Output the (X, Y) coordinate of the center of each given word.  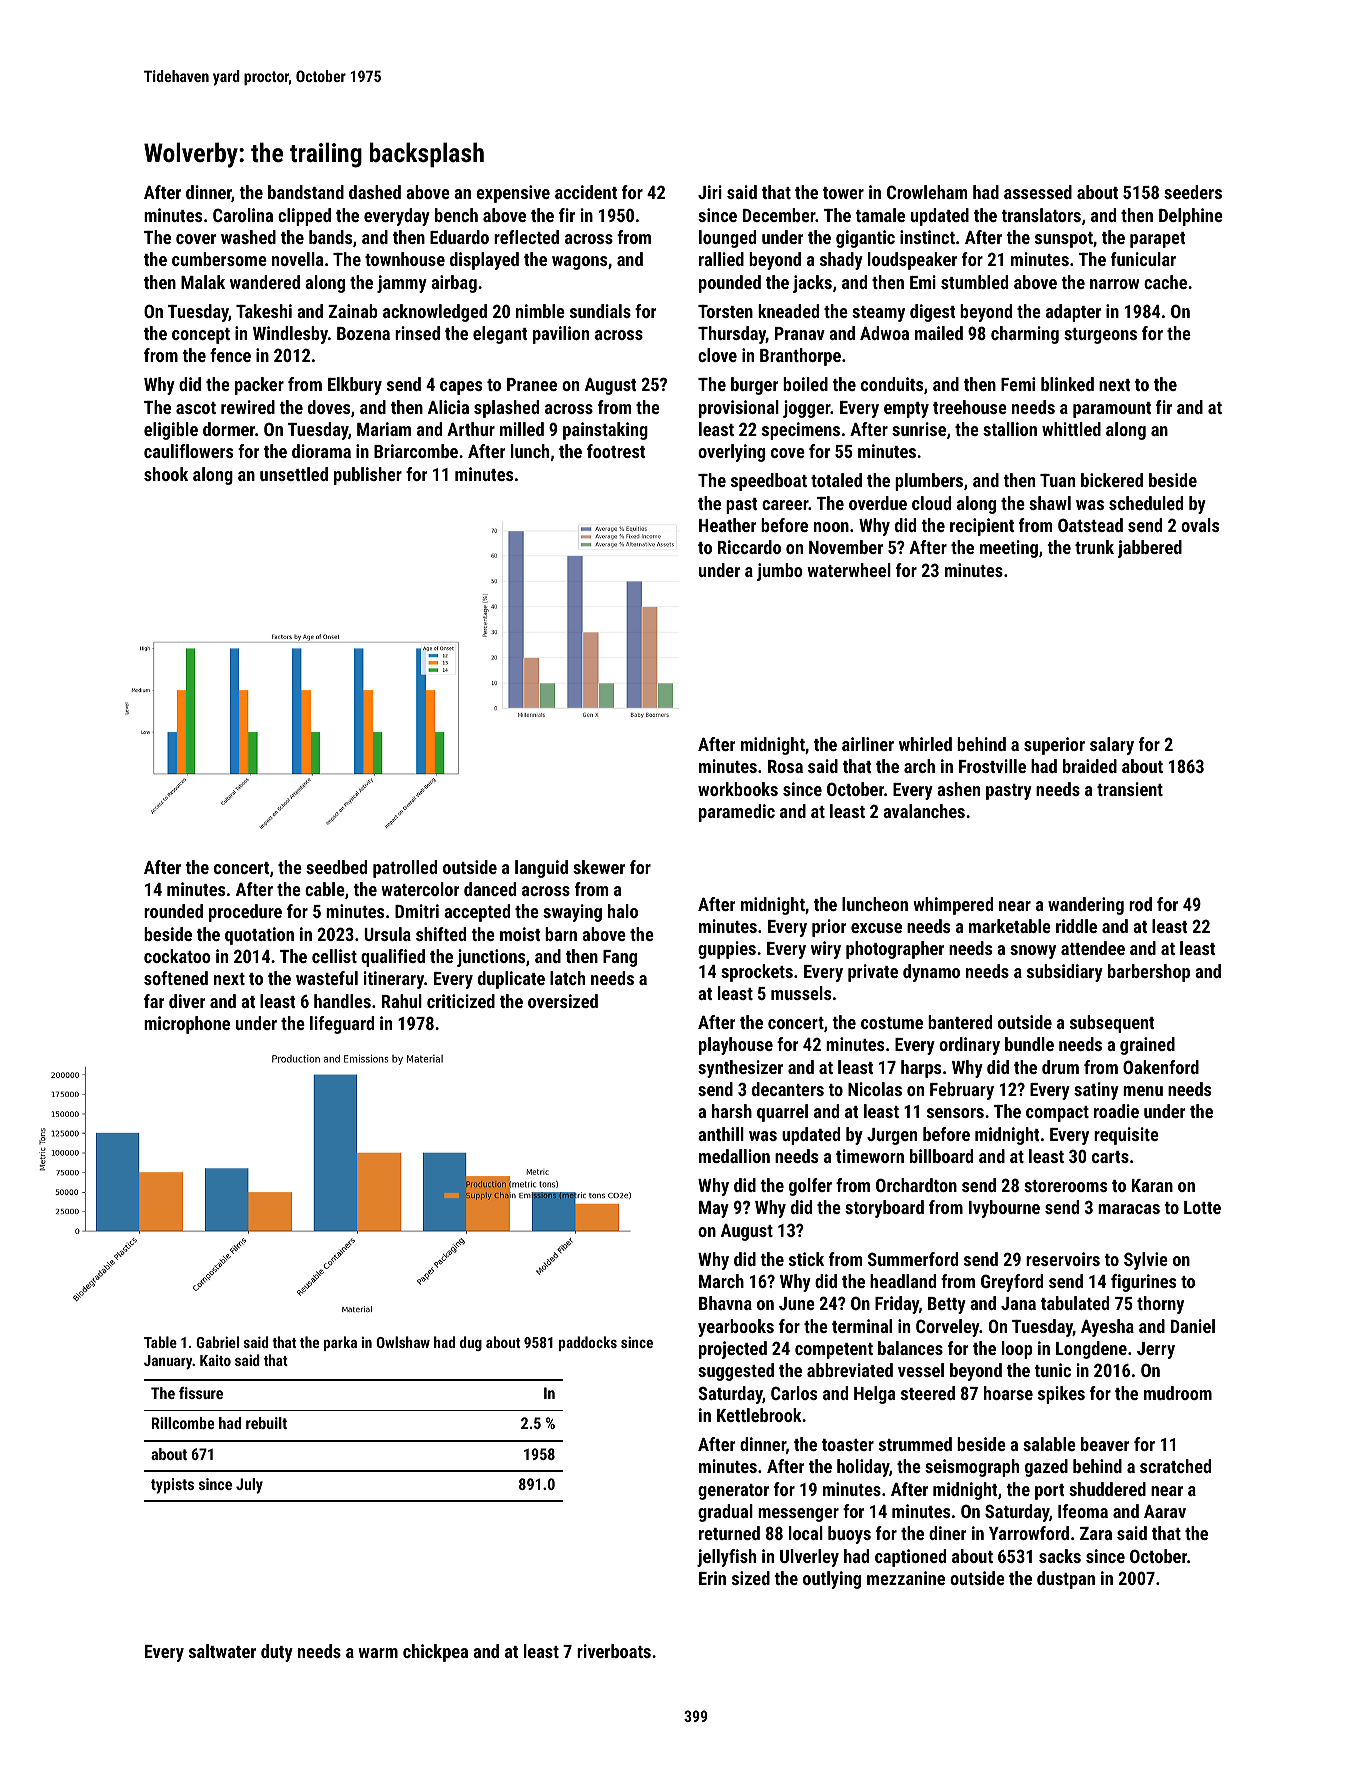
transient (1130, 789)
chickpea (435, 1653)
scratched (1175, 1466)
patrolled (405, 869)
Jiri (710, 192)
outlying (832, 1580)
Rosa (785, 766)
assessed (1038, 192)
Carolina (243, 215)
